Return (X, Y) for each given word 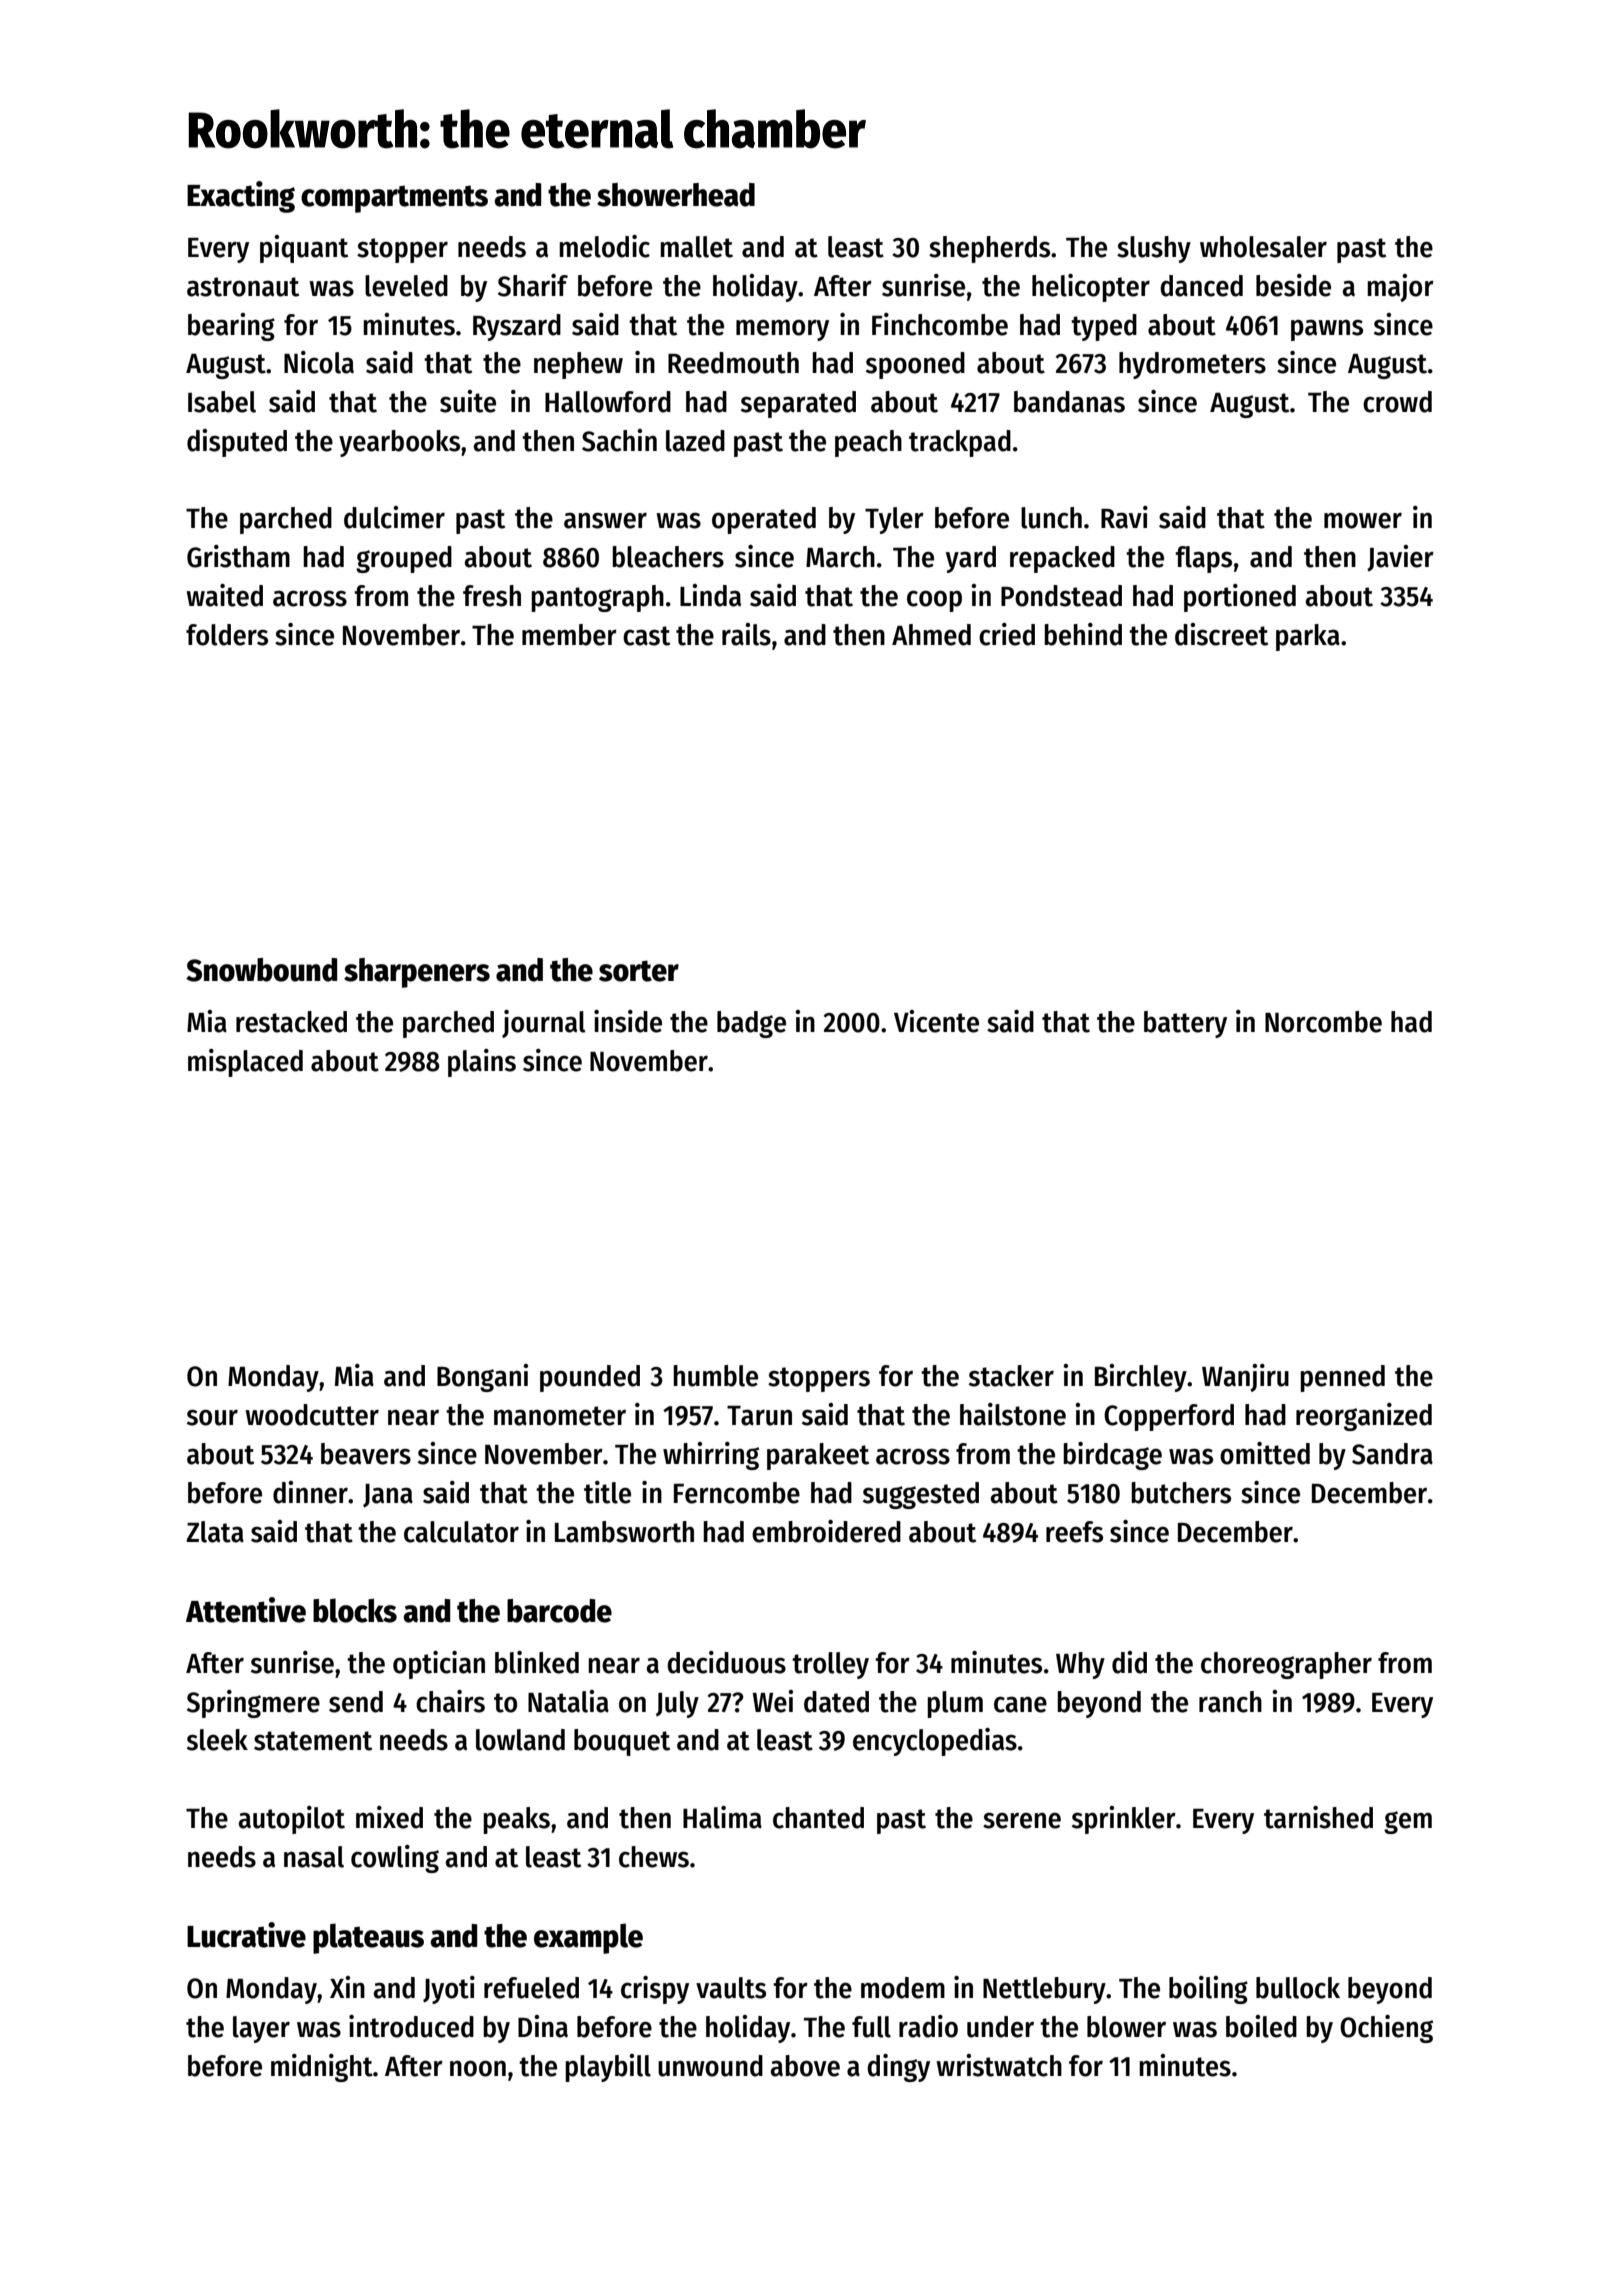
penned (1342, 1378)
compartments (394, 199)
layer (261, 2029)
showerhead (676, 195)
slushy (1154, 249)
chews (654, 1857)
